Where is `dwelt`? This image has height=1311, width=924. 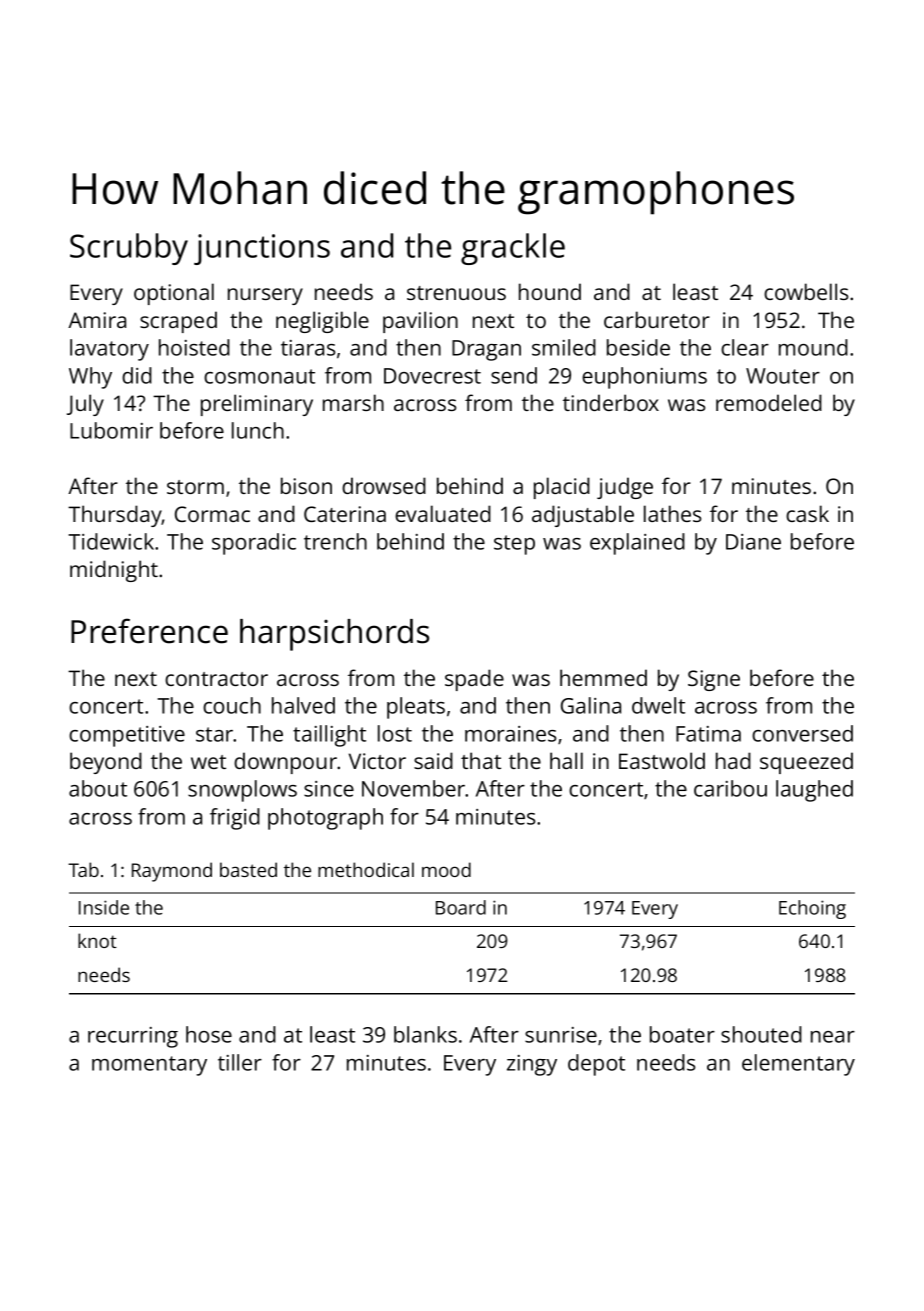 dwelt is located at coordinates (658, 705).
